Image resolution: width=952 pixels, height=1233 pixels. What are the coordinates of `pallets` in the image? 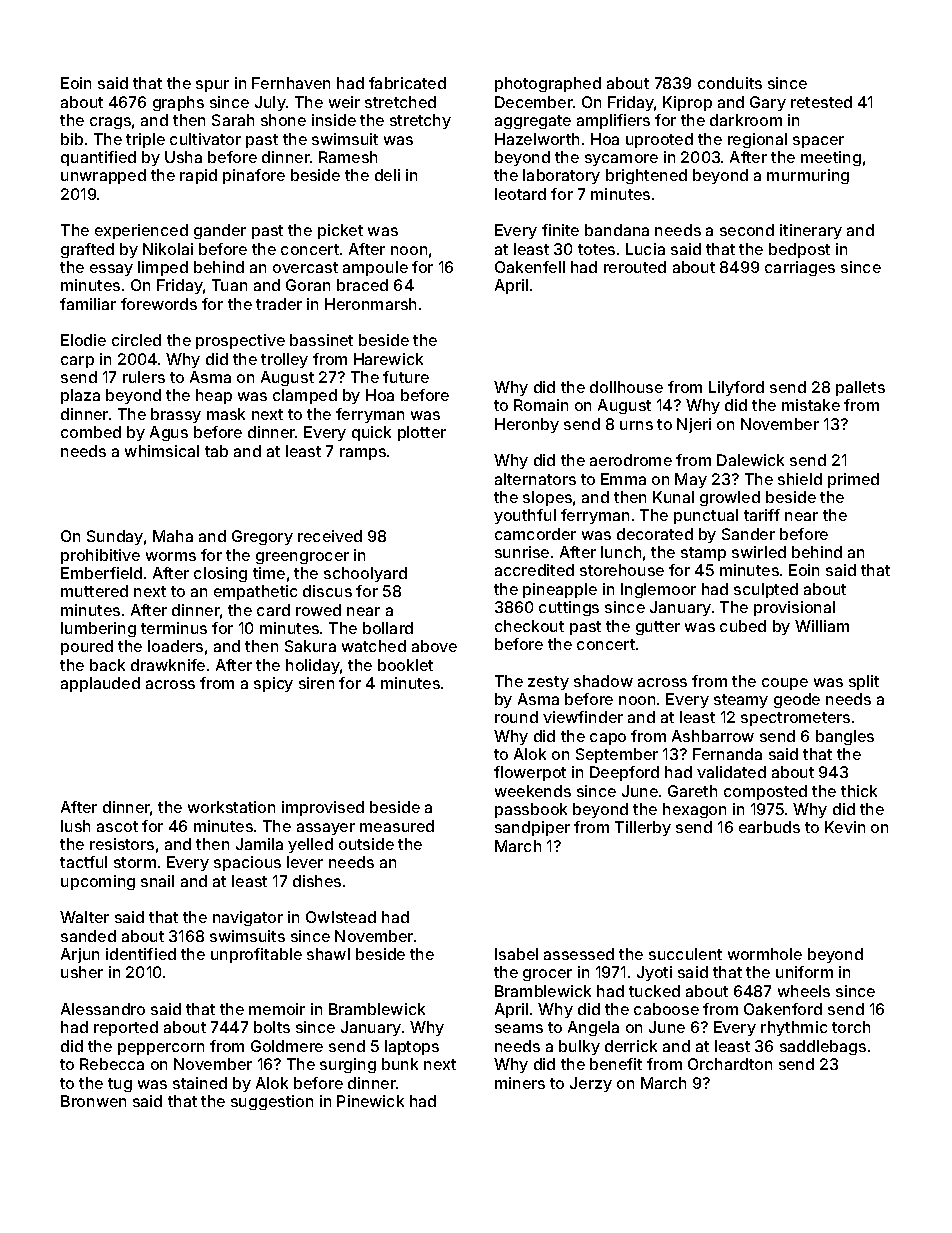 It's located at (860, 388).
